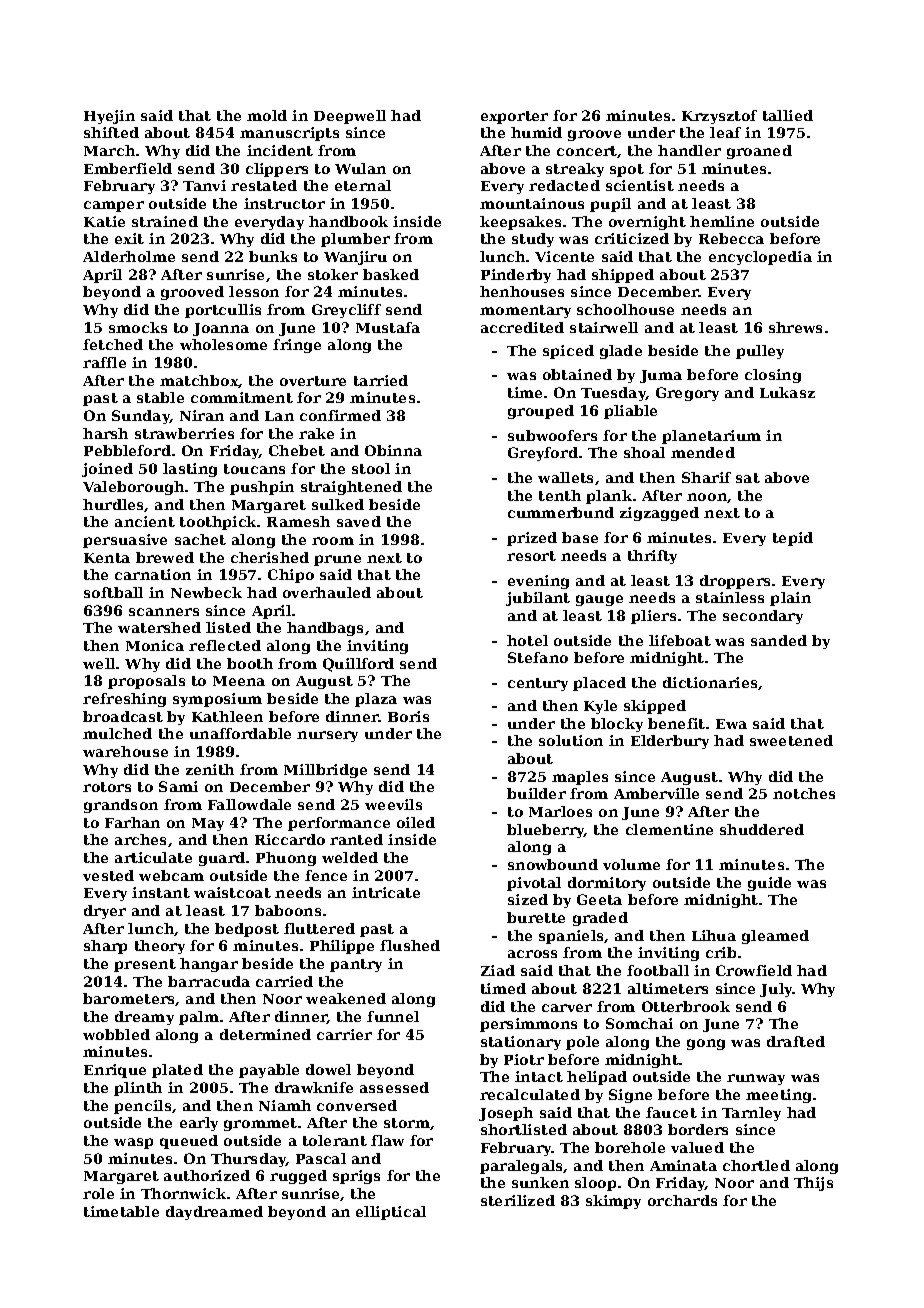  What do you see at coordinates (762, 829) in the image?
I see `shuddered` at bounding box center [762, 829].
